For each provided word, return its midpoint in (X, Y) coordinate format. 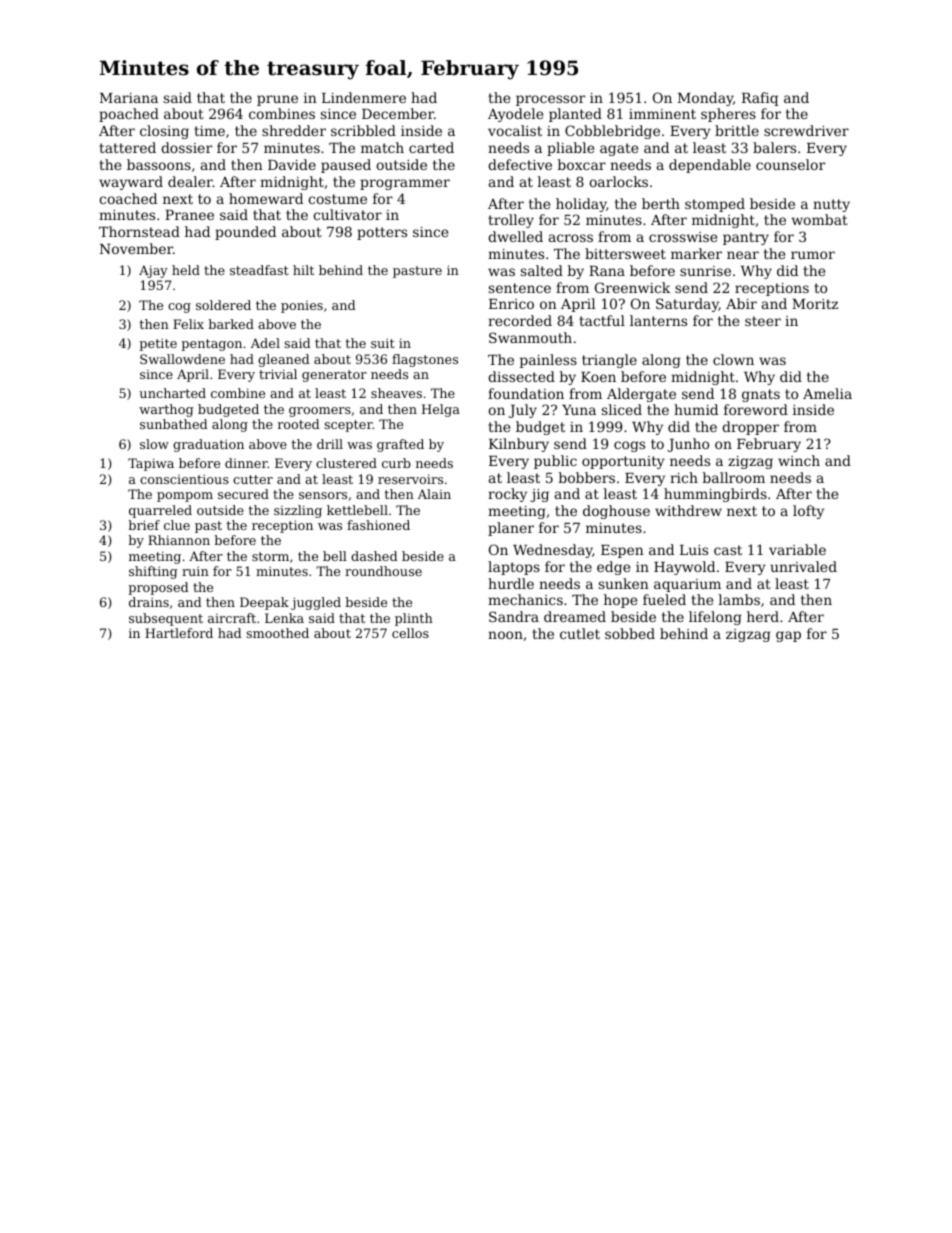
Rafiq (760, 99)
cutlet (580, 633)
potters (382, 233)
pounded (245, 233)
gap (788, 636)
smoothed (278, 633)
